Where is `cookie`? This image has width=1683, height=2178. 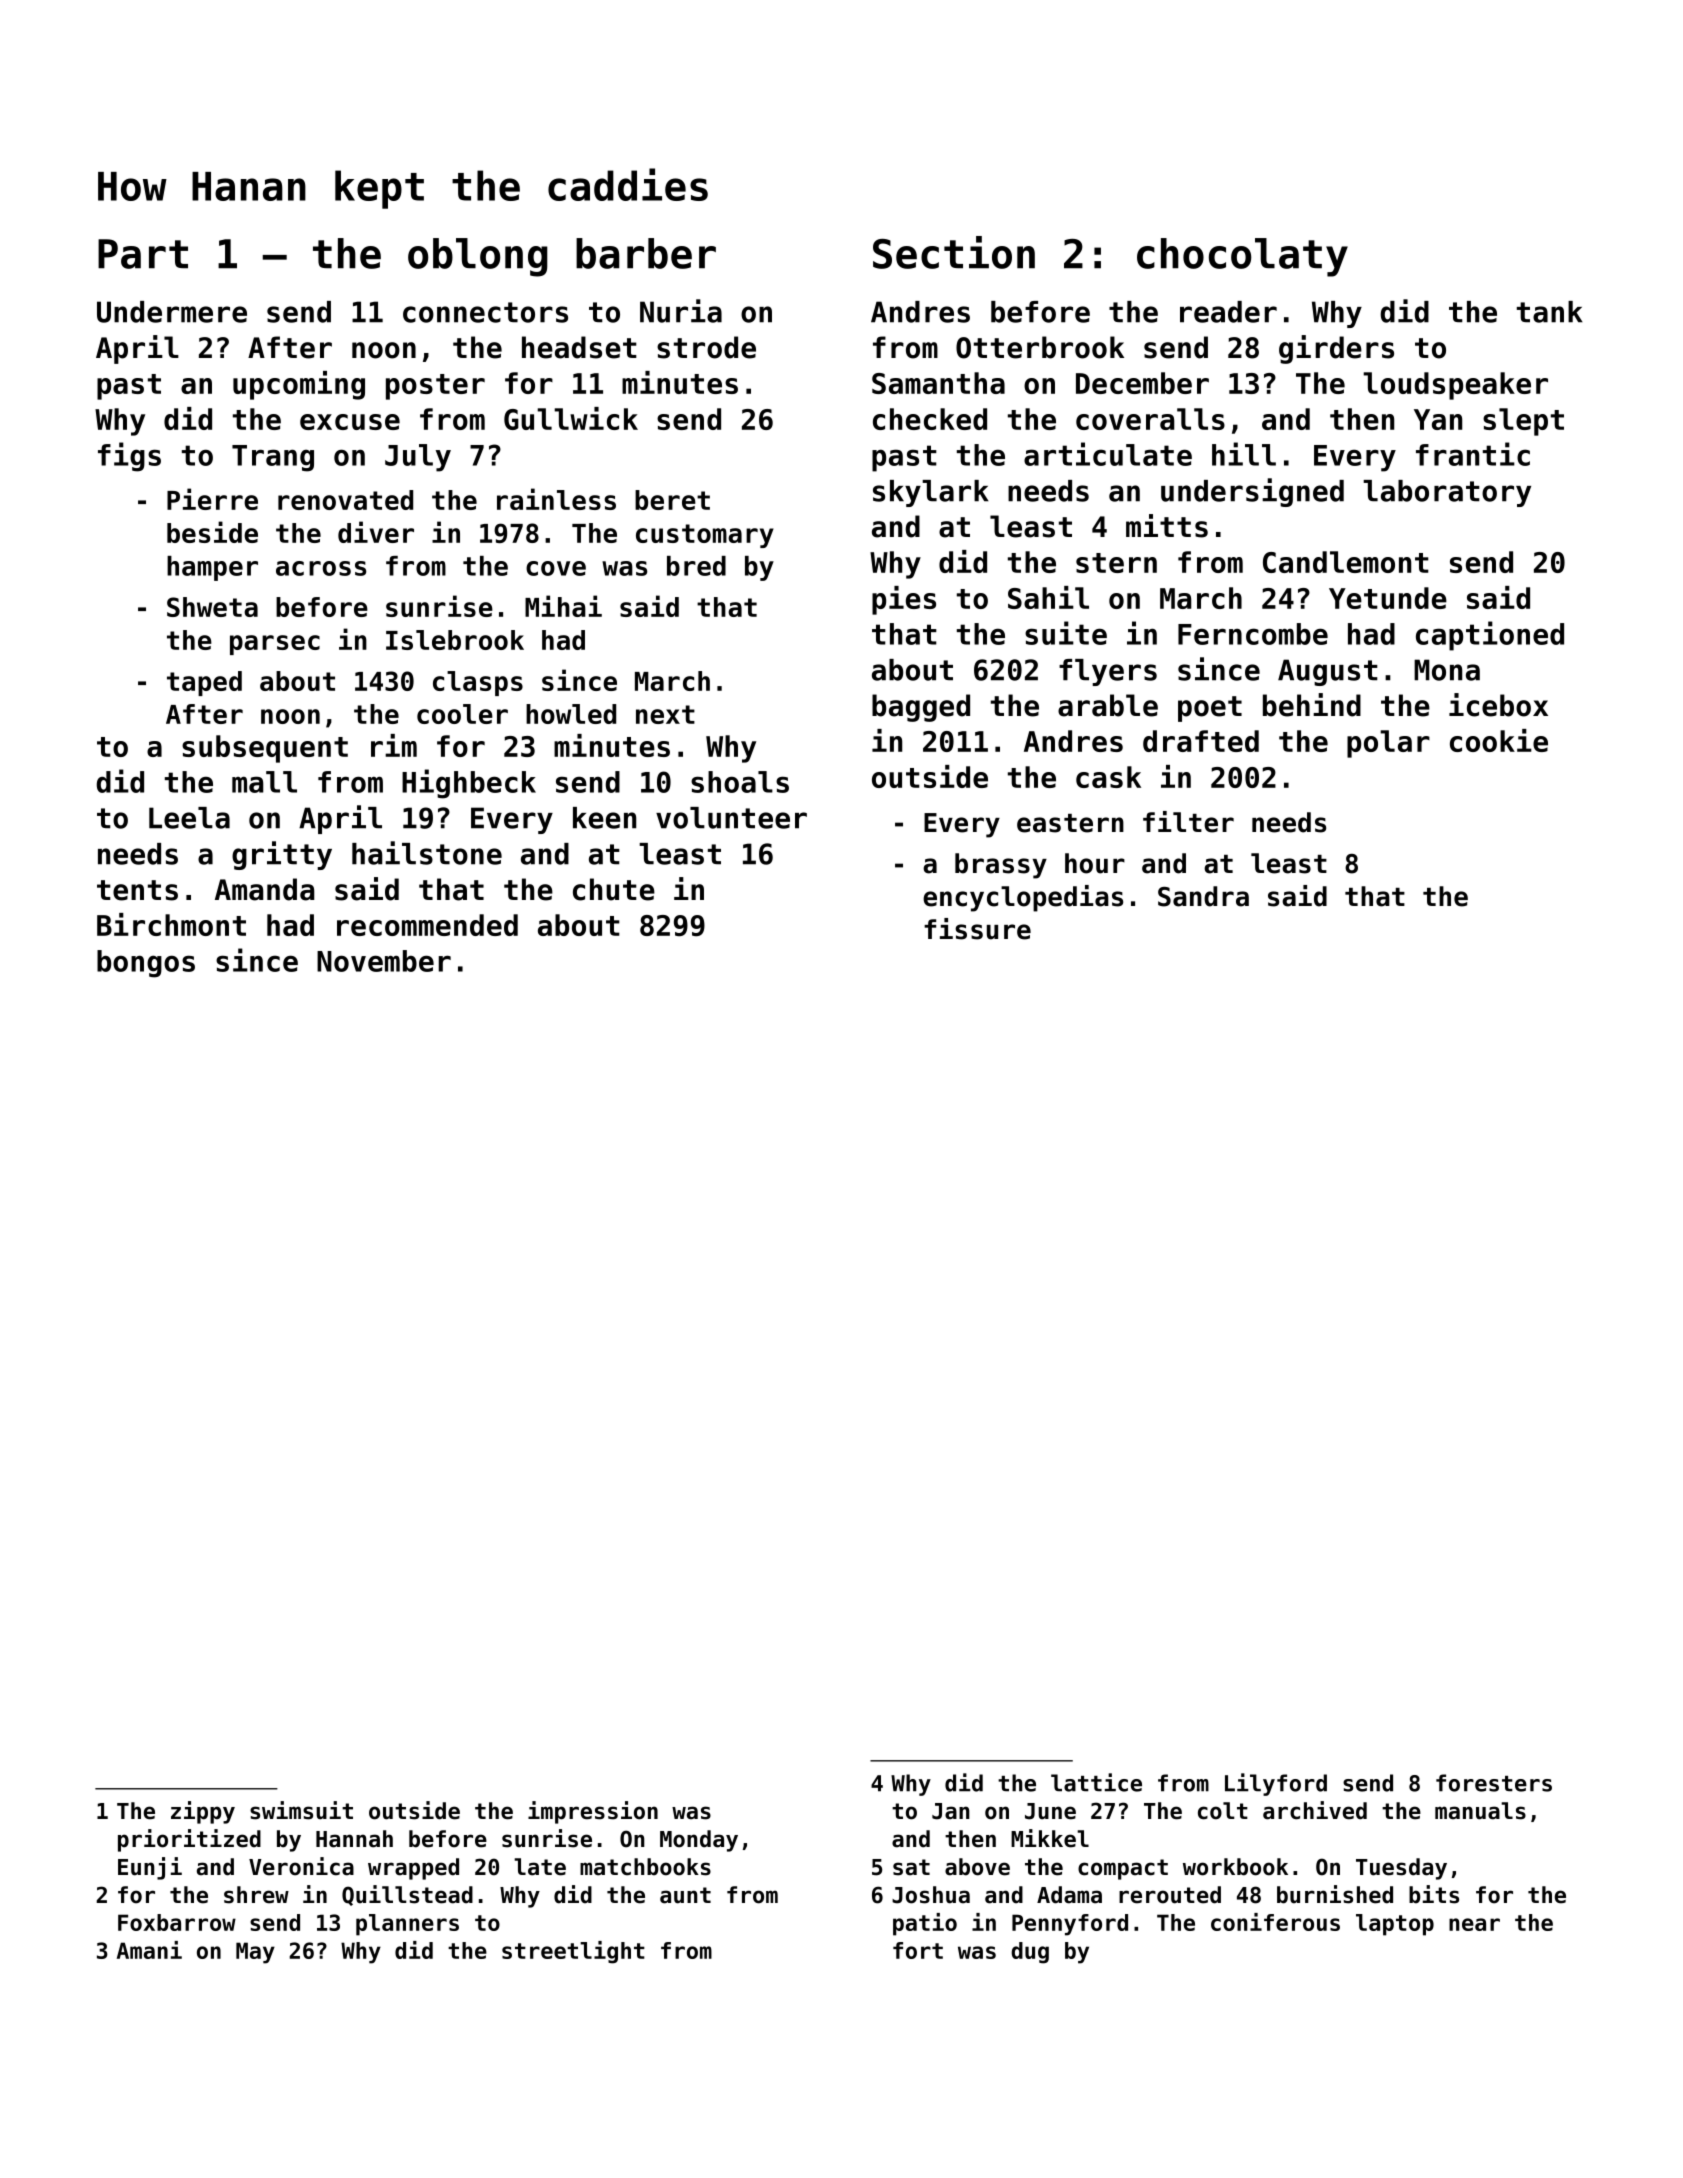
cookie is located at coordinates (1499, 740).
